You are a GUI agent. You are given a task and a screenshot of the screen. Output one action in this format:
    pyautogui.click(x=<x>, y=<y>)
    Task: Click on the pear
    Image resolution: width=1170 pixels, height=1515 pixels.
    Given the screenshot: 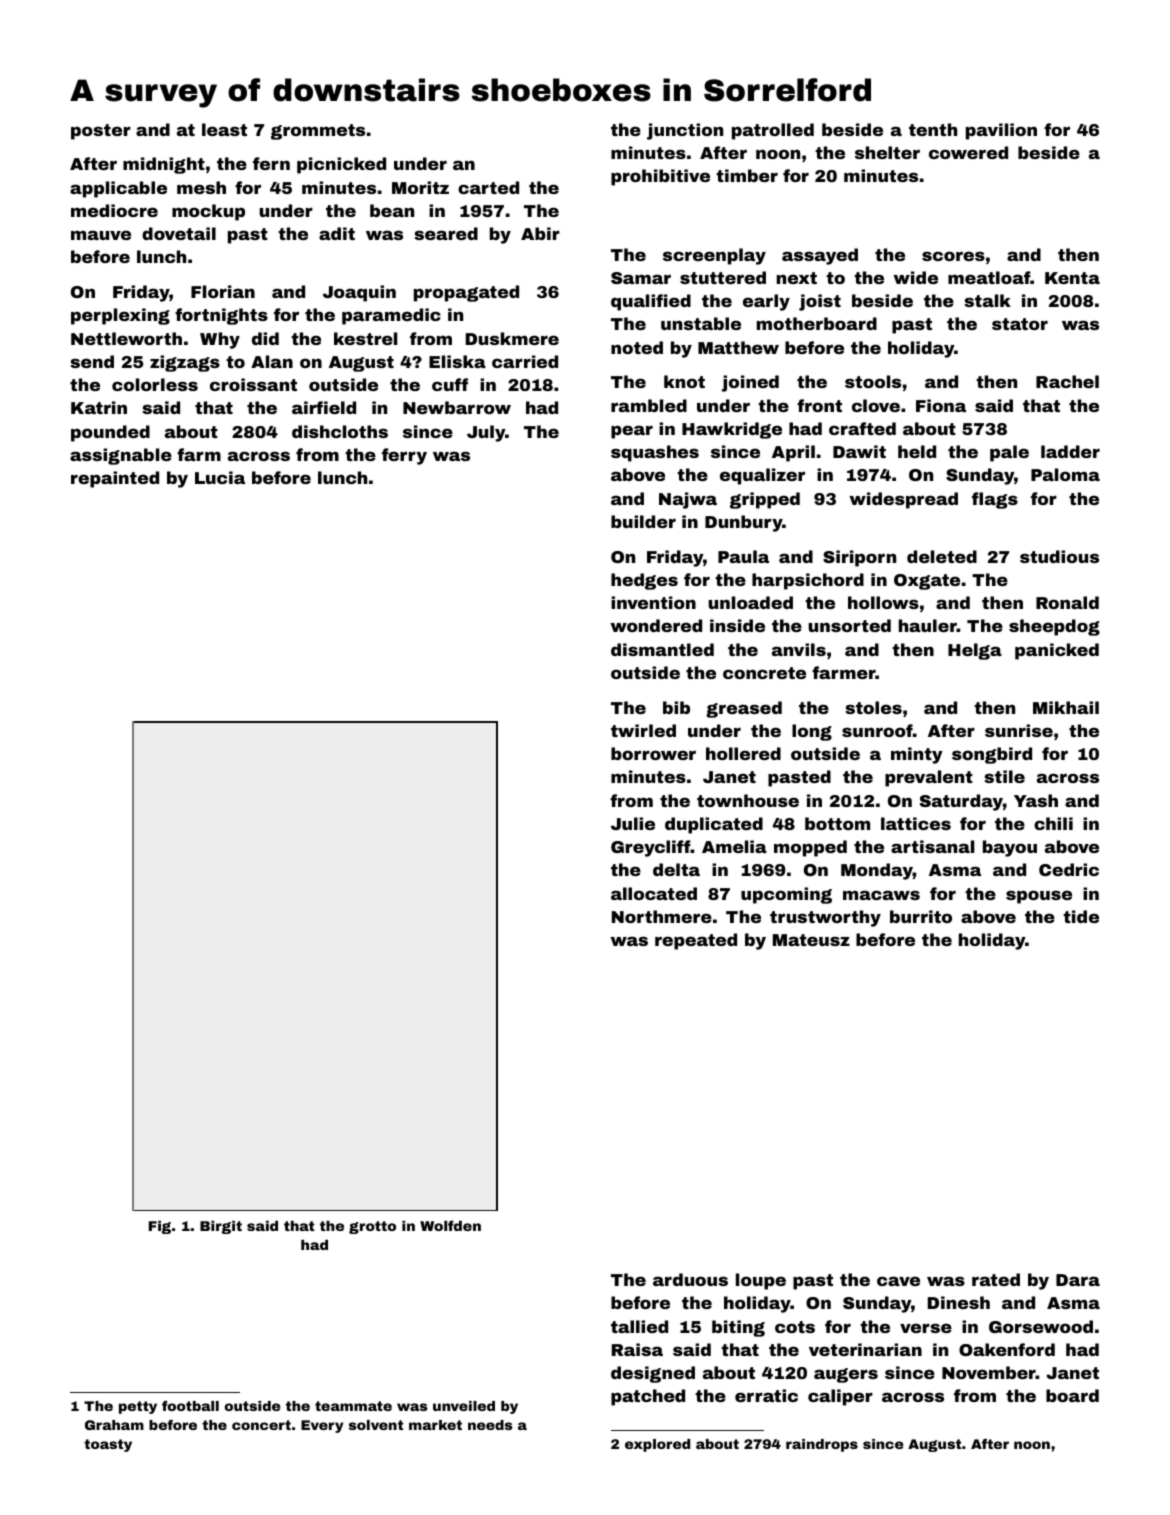 What is the action you would take?
    pyautogui.click(x=632, y=432)
